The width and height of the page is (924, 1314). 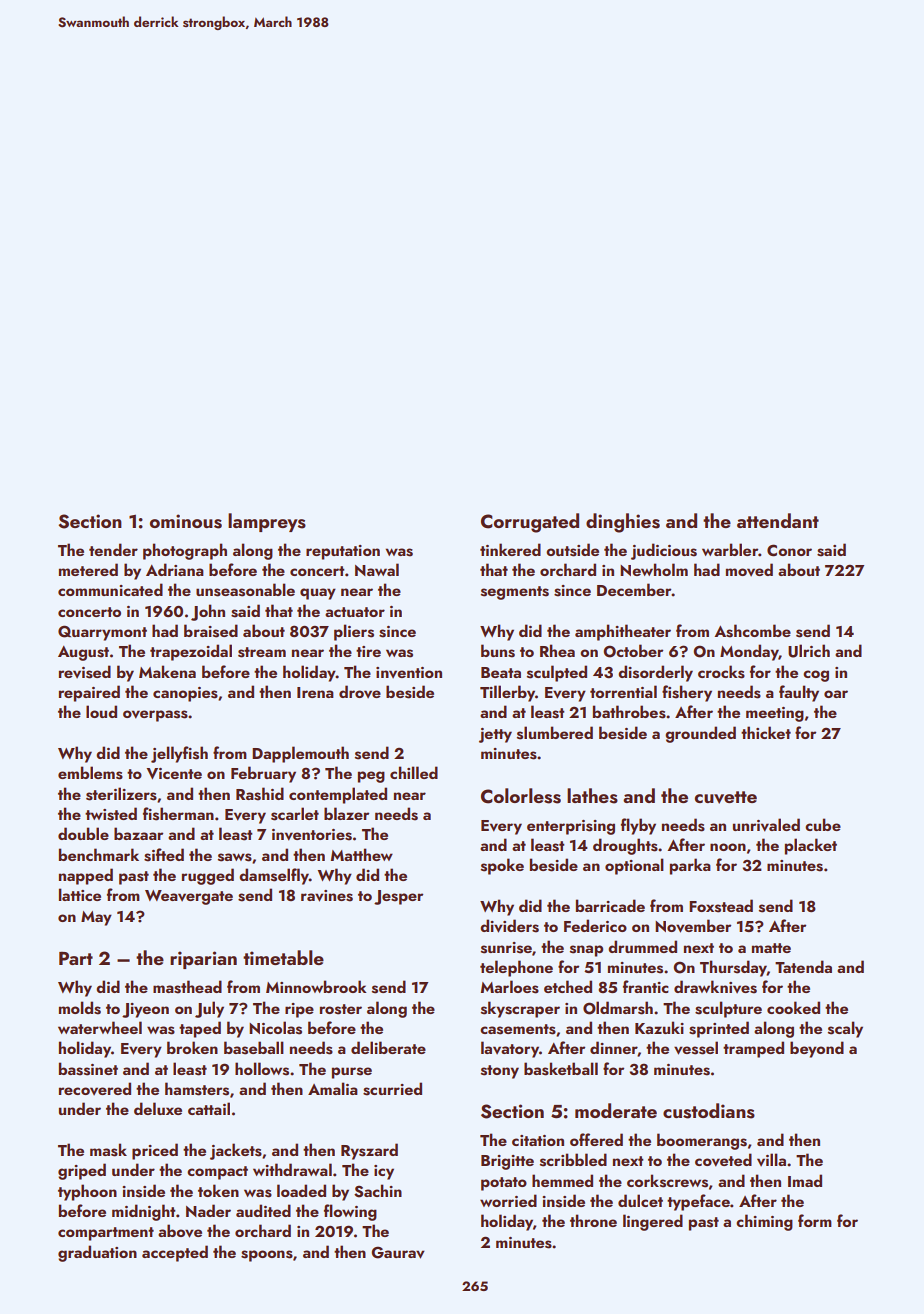 What do you see at coordinates (555, 733) in the page?
I see `slumbered` at bounding box center [555, 733].
